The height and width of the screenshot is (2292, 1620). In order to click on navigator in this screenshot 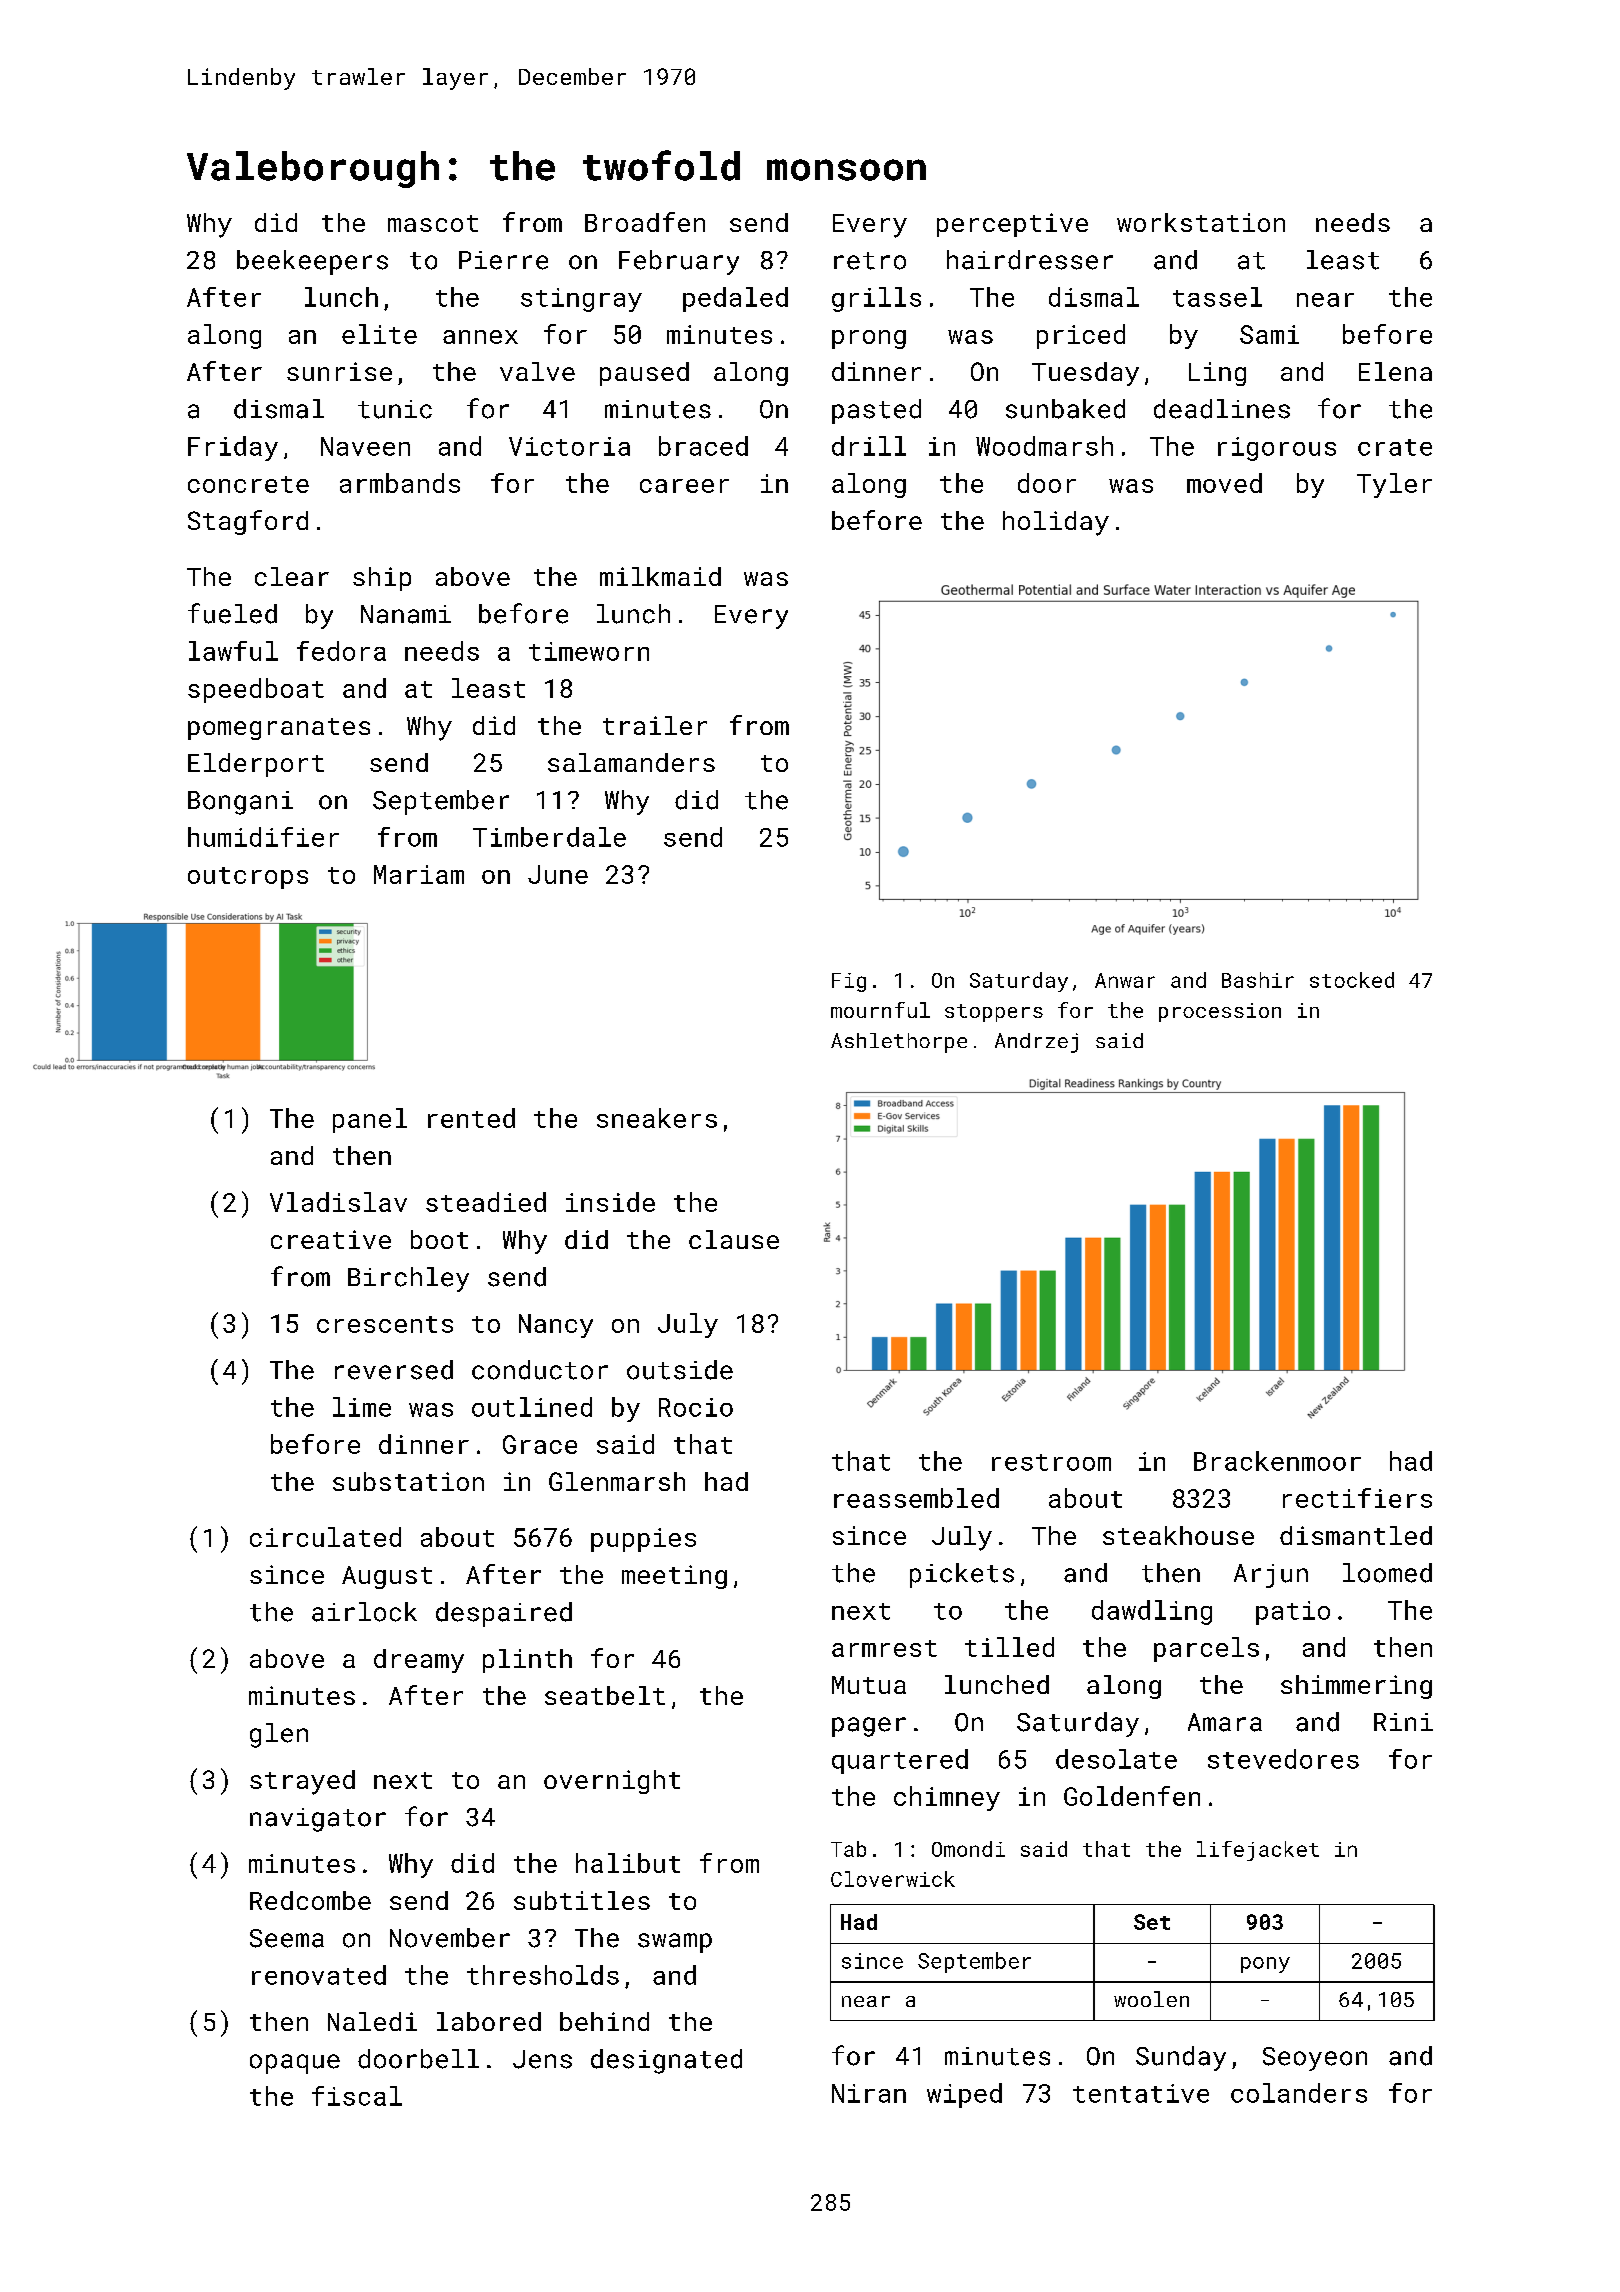, I will do `click(318, 1820)`.
